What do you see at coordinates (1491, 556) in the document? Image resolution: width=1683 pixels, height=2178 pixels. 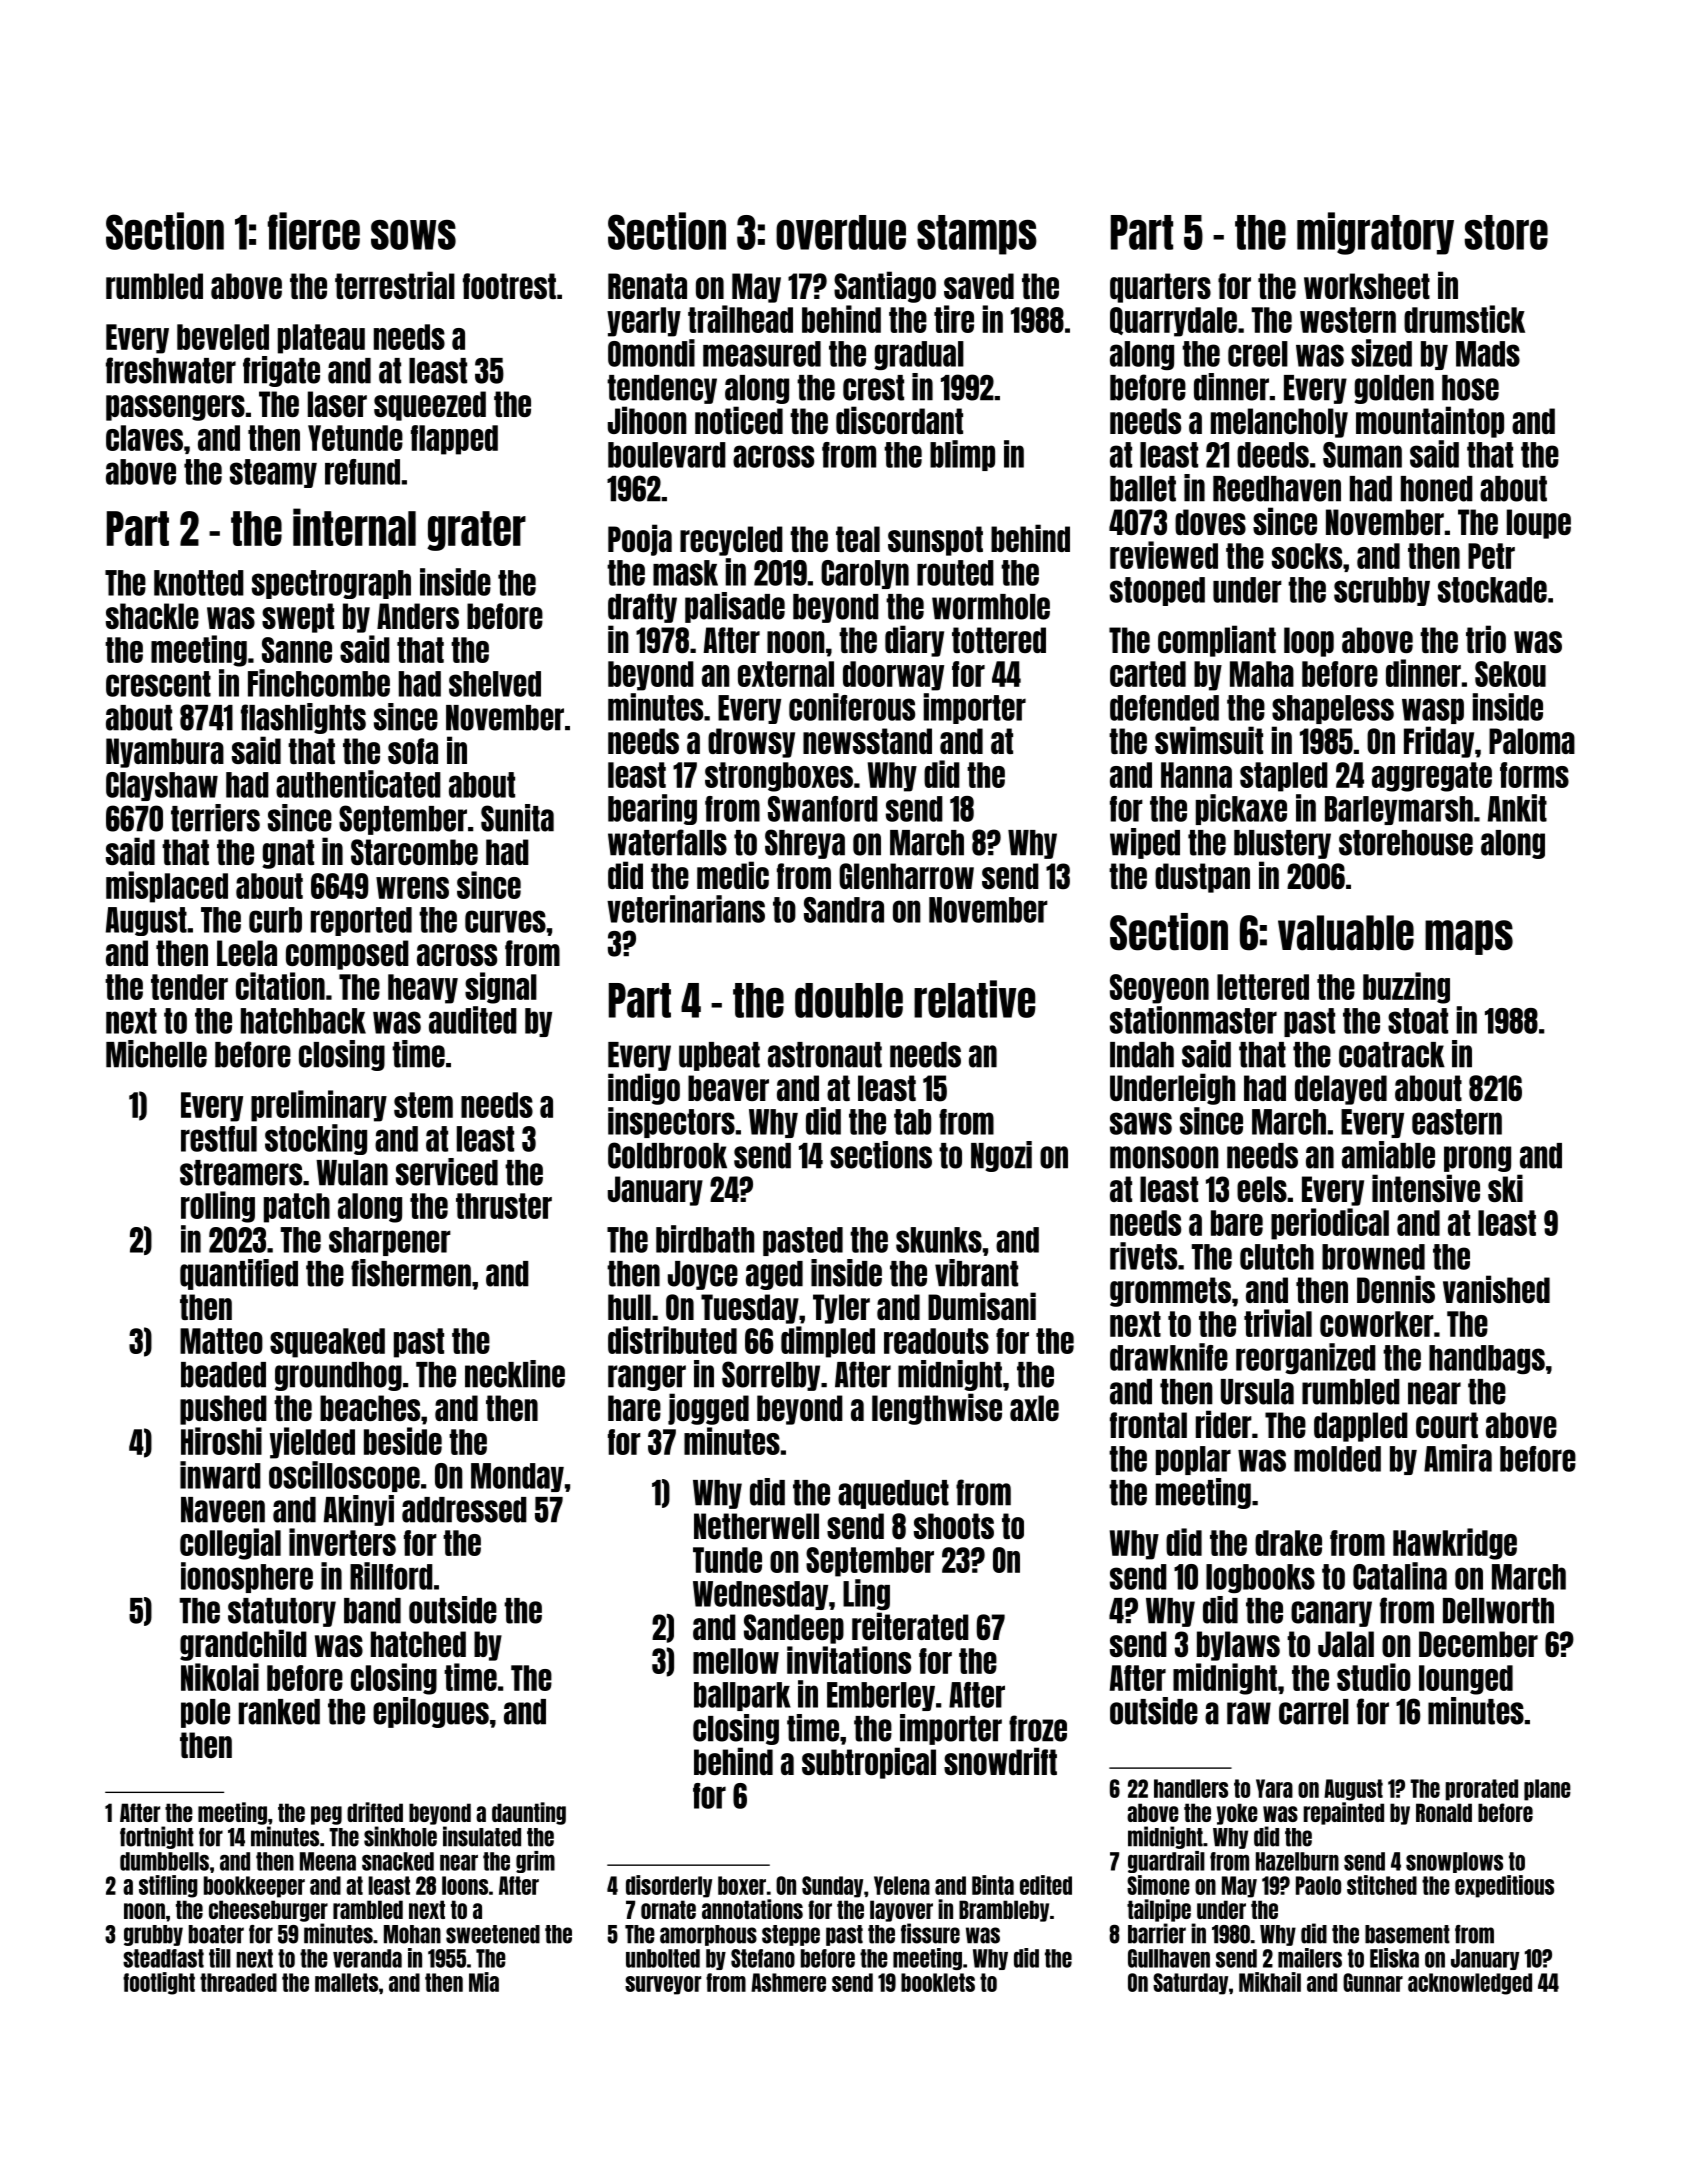 I see `Petr` at bounding box center [1491, 556].
